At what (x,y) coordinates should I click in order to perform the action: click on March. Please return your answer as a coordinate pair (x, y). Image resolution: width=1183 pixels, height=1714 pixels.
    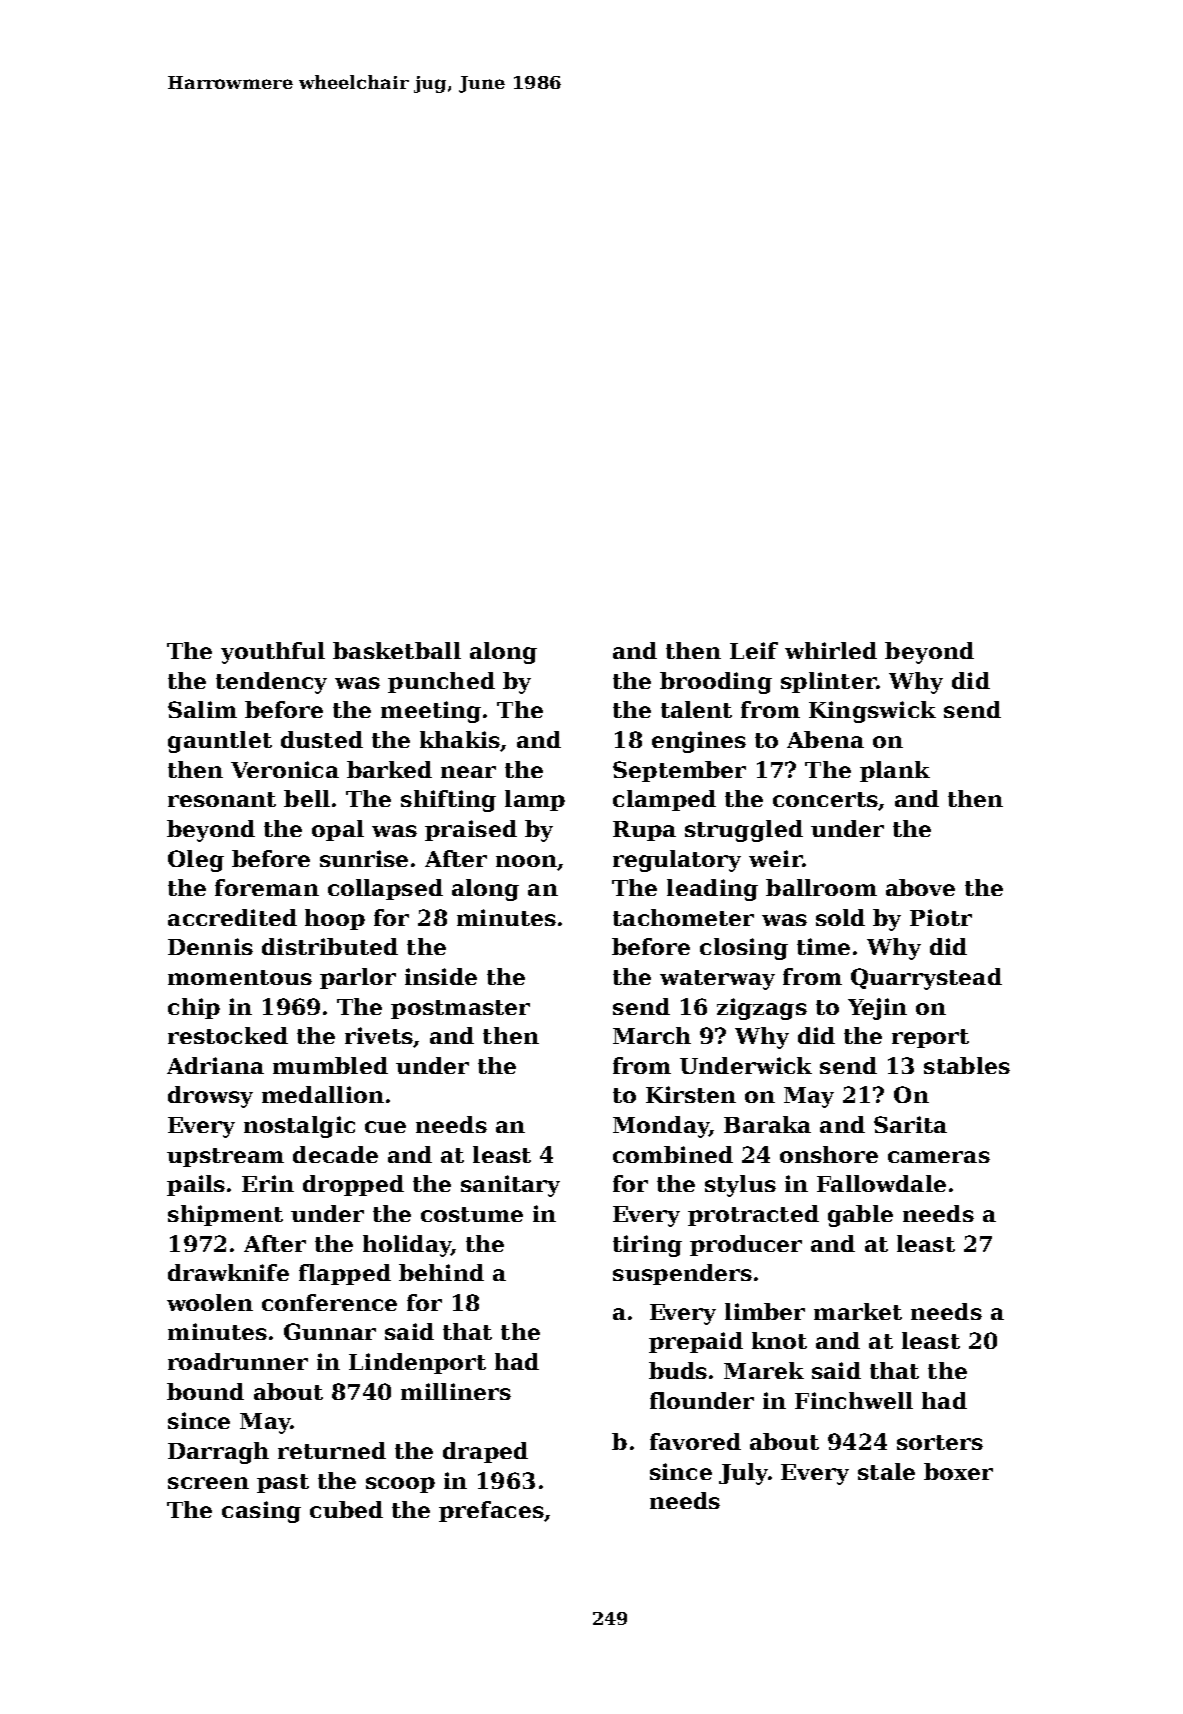
    Looking at the image, I should click on (652, 1035).
